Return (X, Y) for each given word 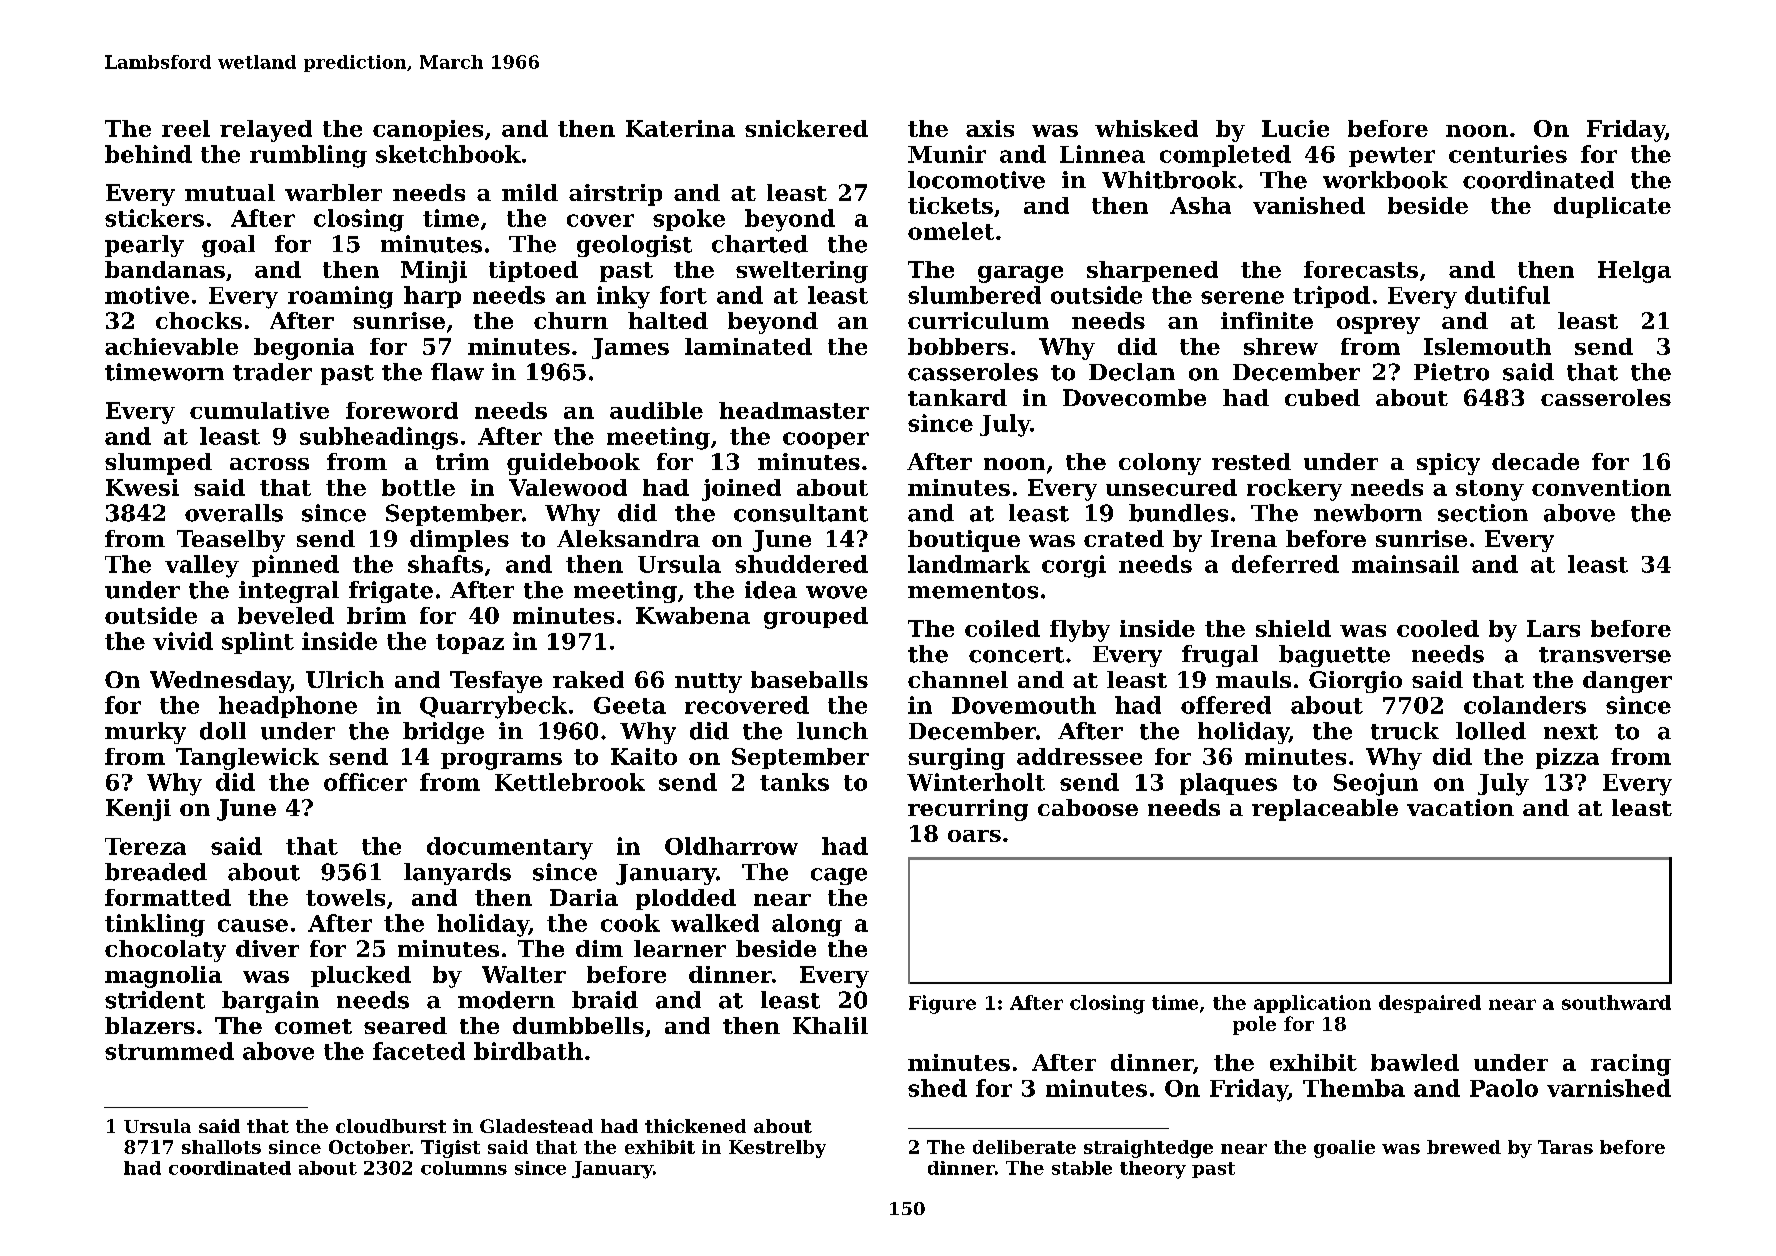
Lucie (1295, 128)
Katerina (680, 128)
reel (186, 128)
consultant (801, 513)
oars (974, 836)
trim (462, 461)
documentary (510, 848)
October (369, 1147)
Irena (1244, 538)
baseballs (809, 679)
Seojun (1376, 784)
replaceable (1325, 810)
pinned (295, 566)
